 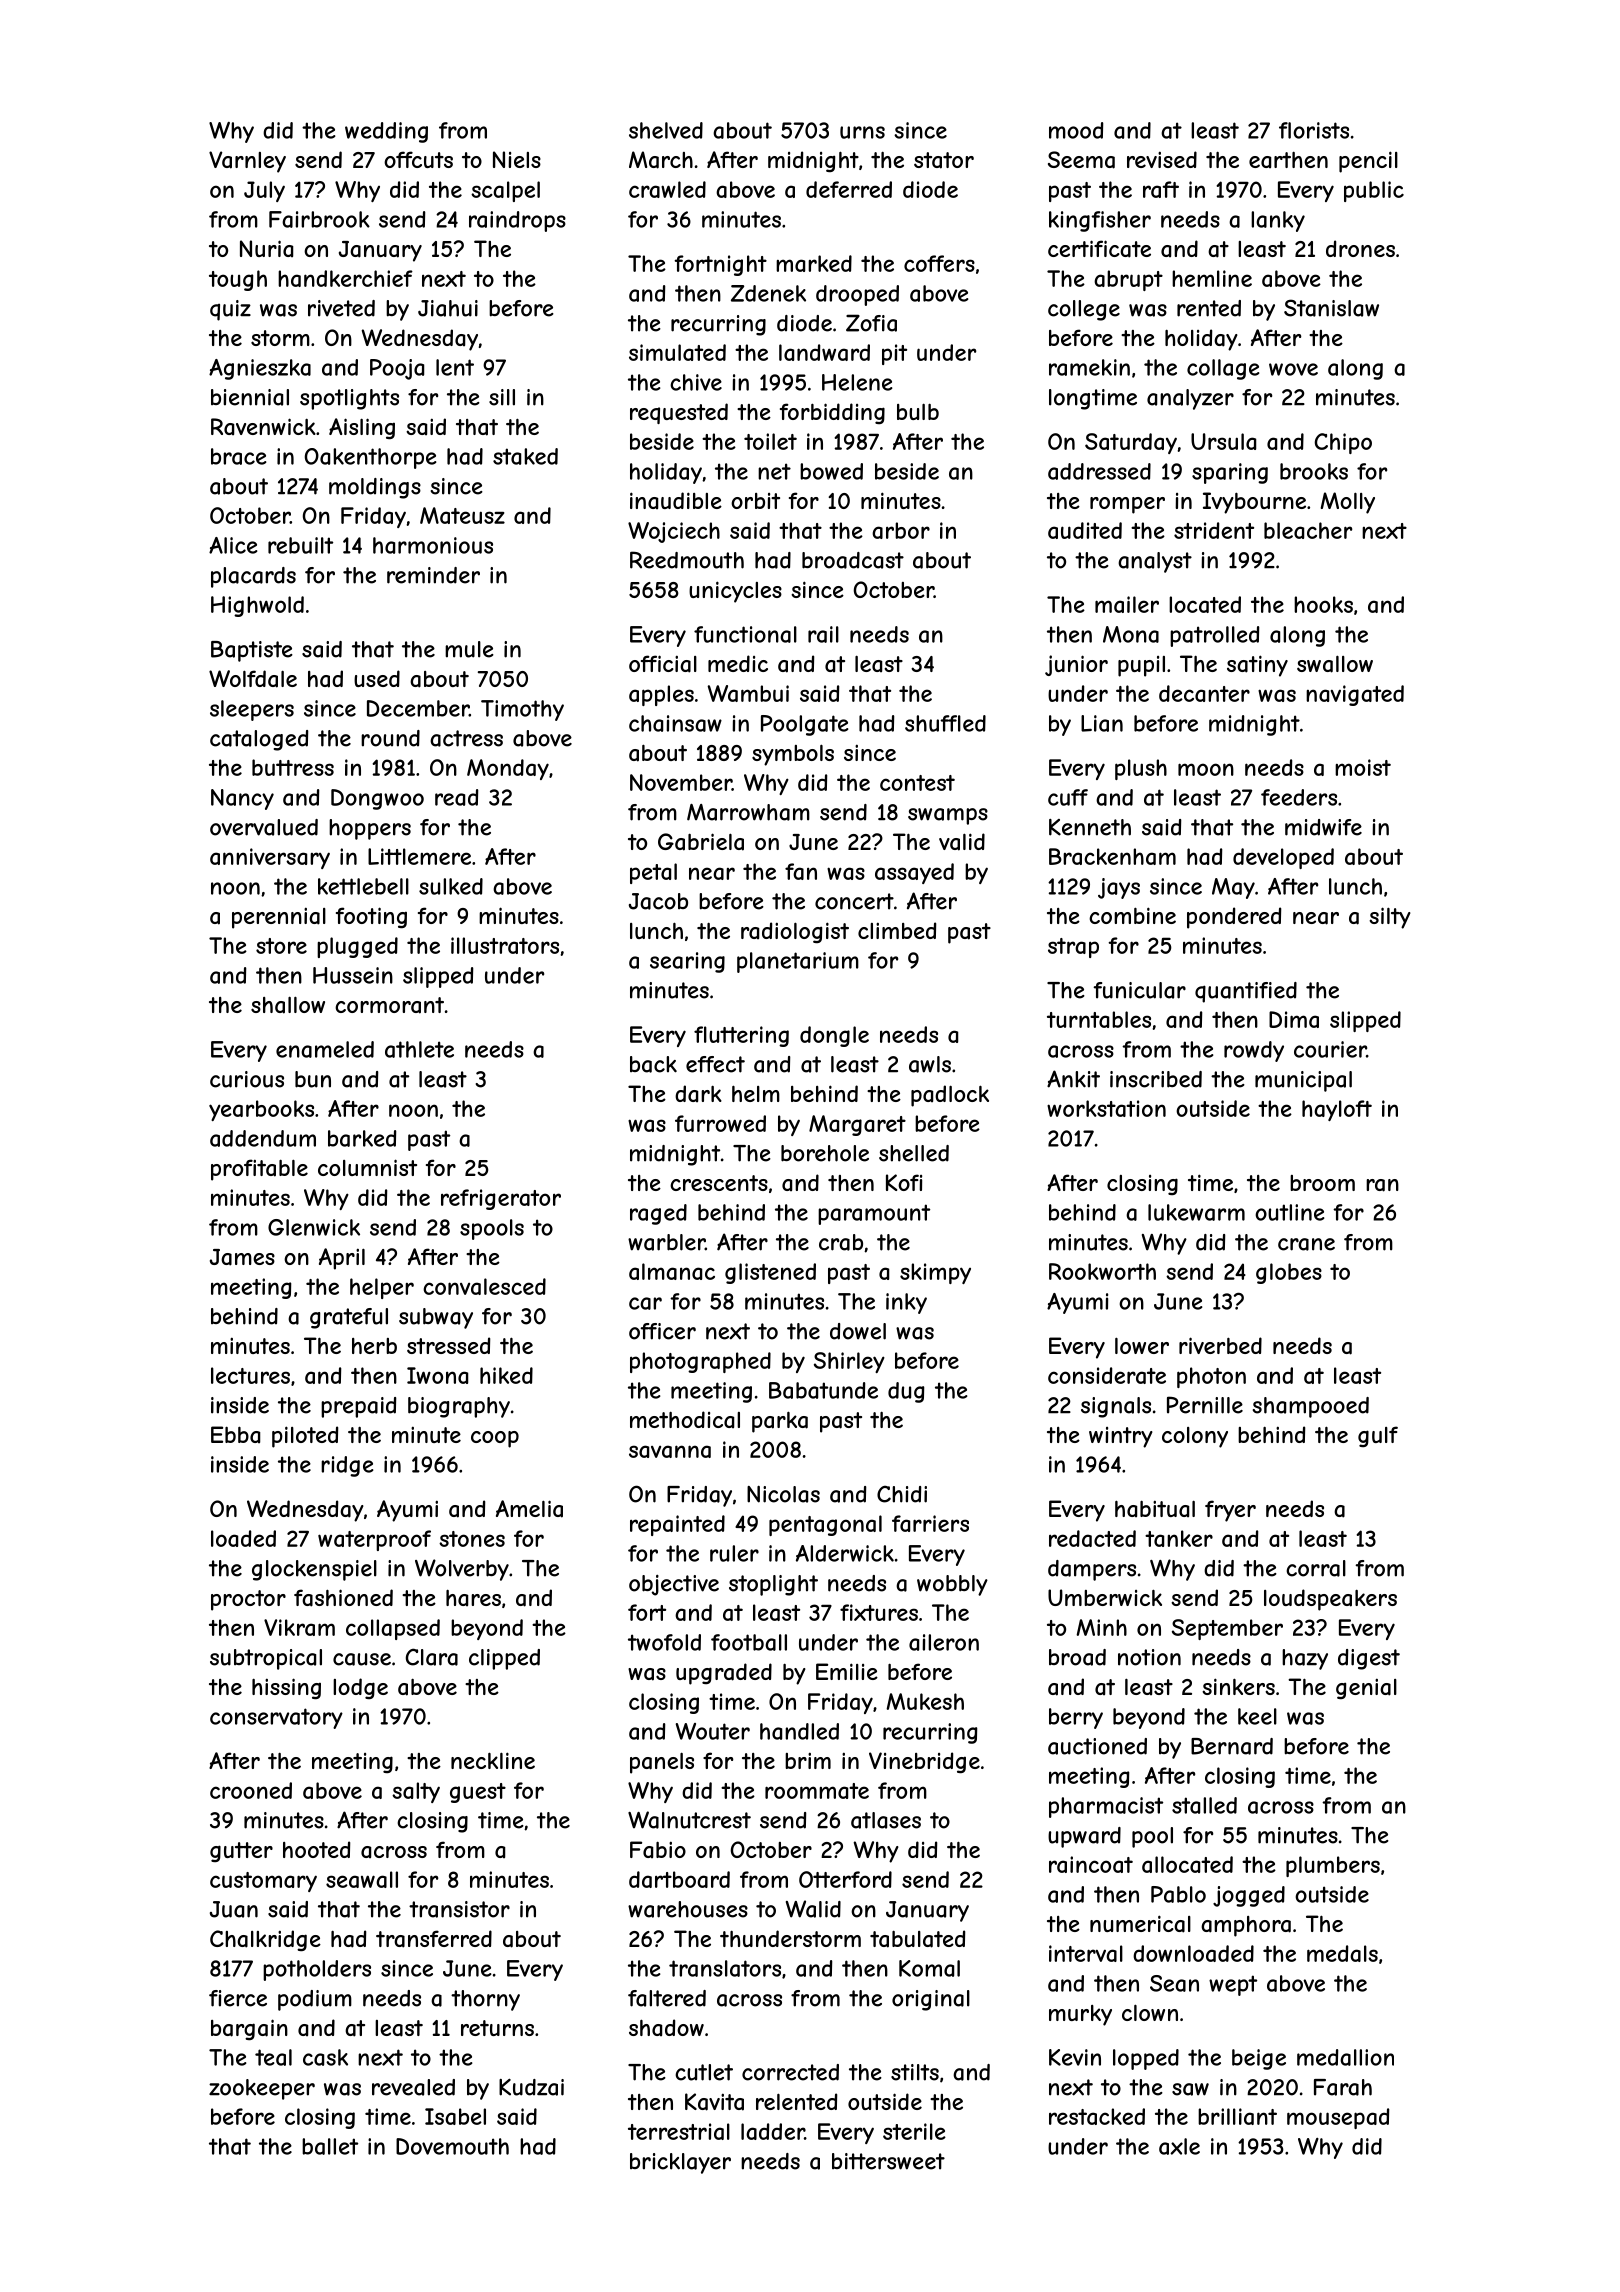 What do you see at coordinates (1101, 1627) in the screenshot?
I see `Minh` at bounding box center [1101, 1627].
